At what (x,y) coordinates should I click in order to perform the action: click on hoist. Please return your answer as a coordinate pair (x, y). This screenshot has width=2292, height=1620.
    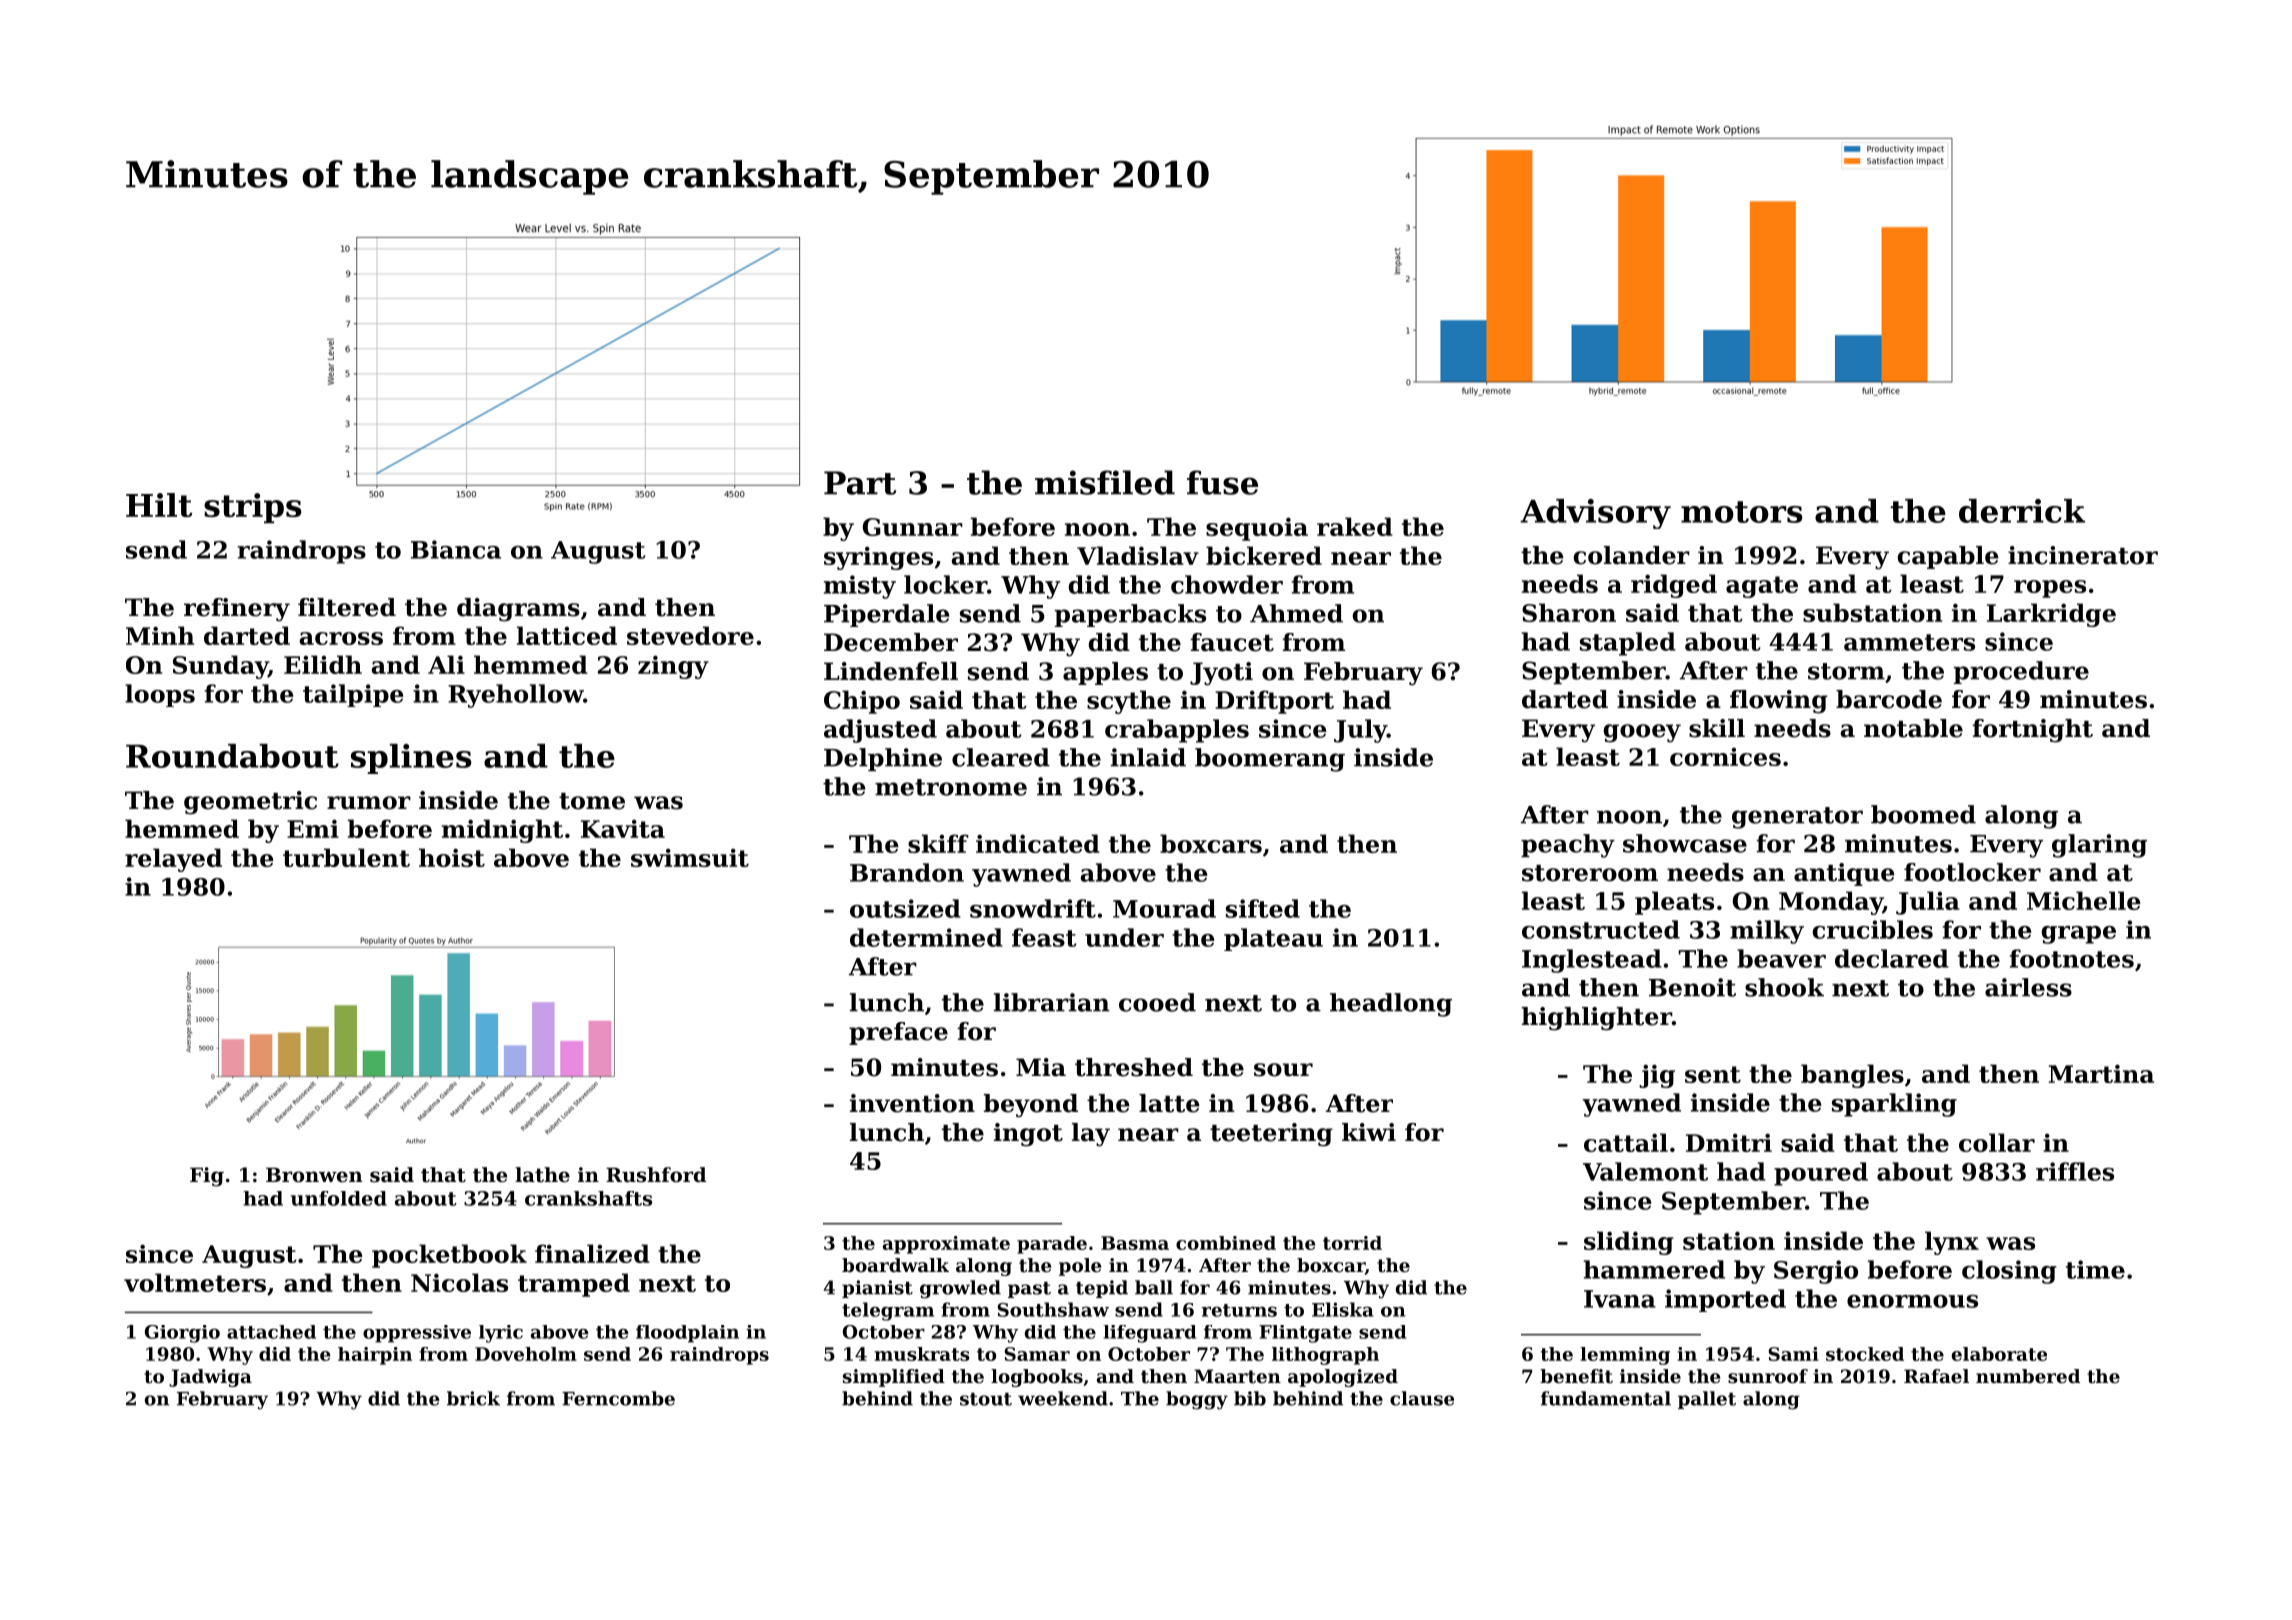
    Looking at the image, I should click on (452, 857).
